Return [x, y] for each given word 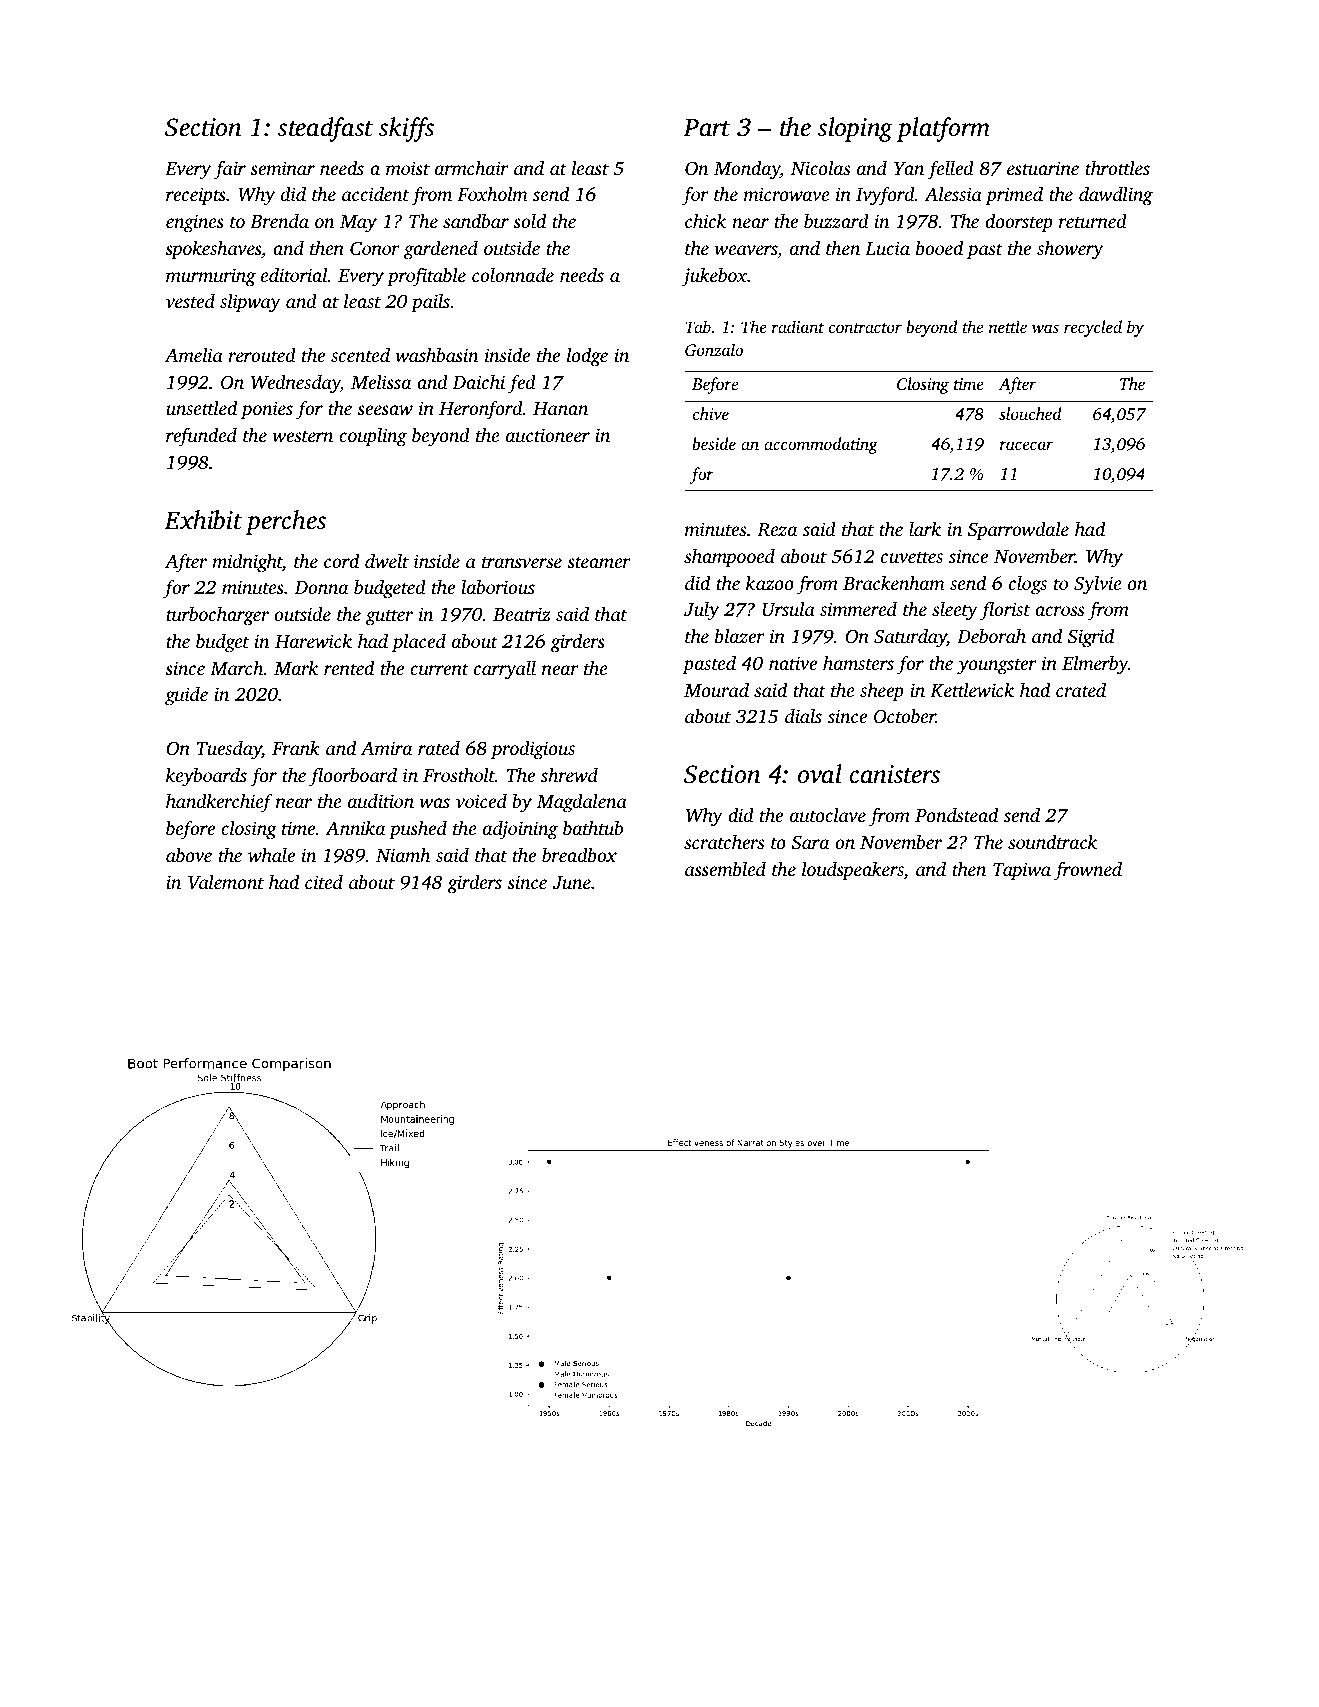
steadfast [325, 129]
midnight [247, 563]
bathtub [593, 827]
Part [706, 128]
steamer [599, 562]
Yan [909, 168]
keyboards [206, 777]
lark [925, 528]
